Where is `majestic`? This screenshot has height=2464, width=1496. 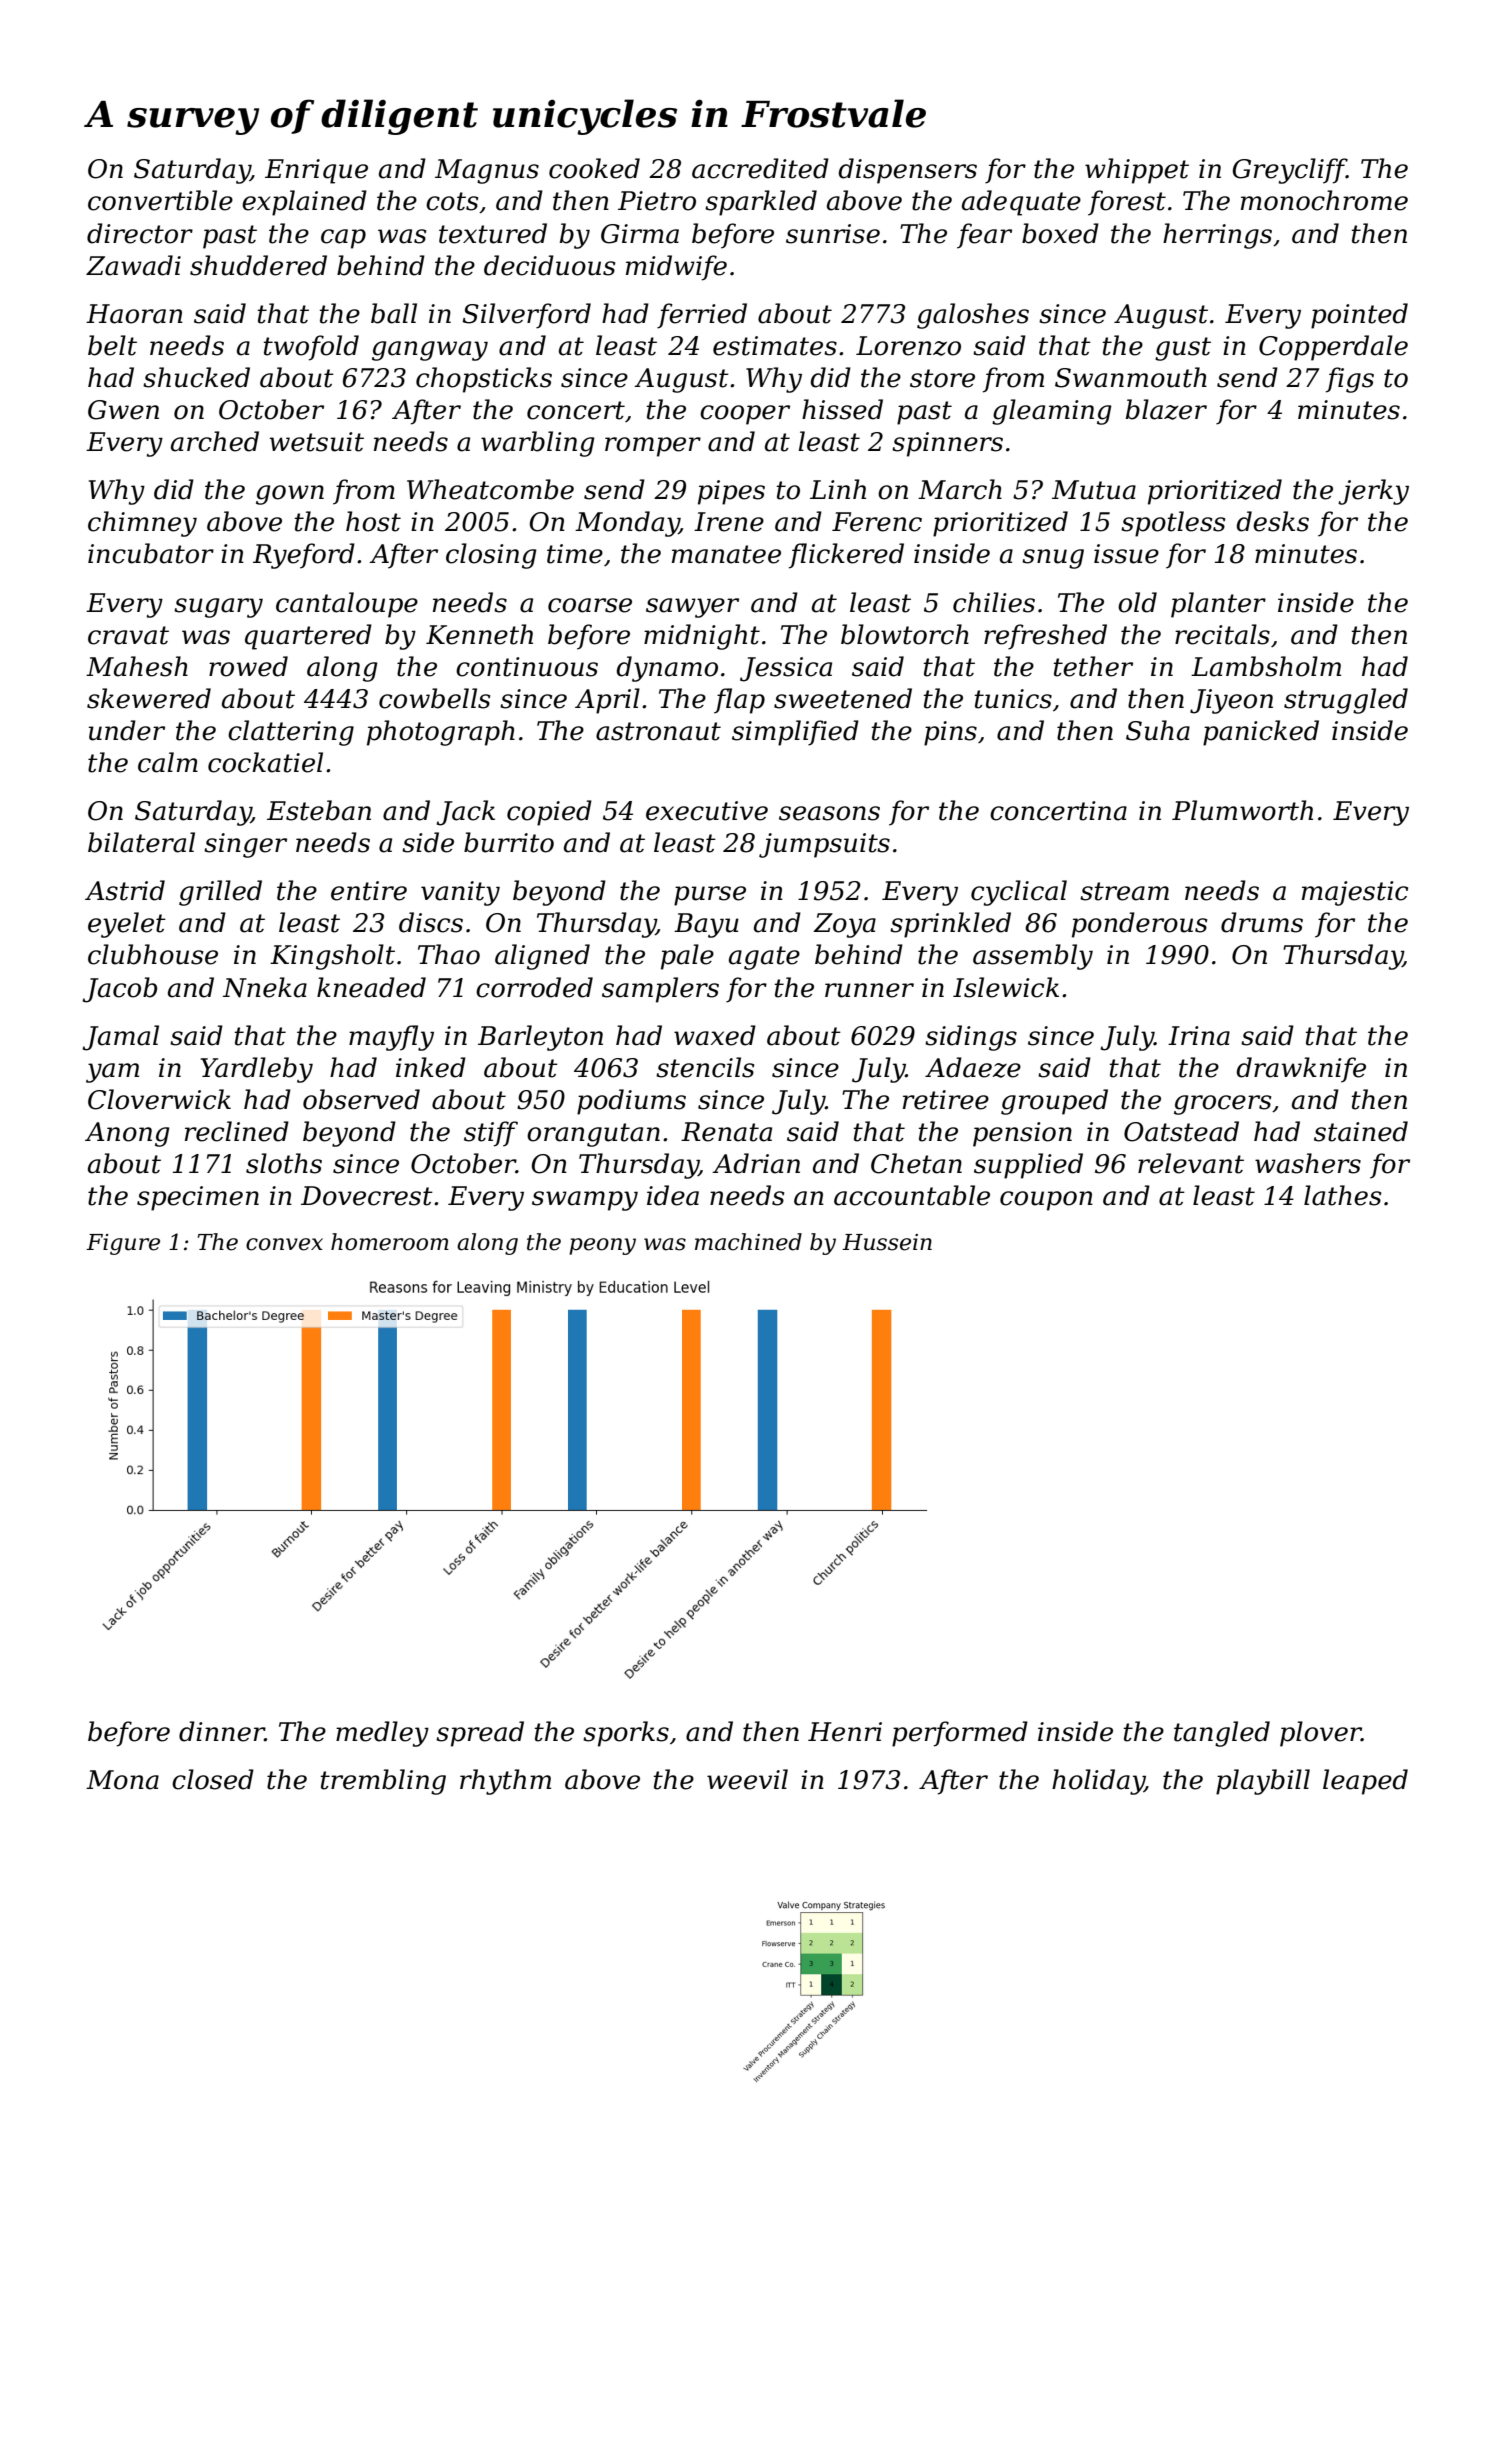 majestic is located at coordinates (1355, 893).
